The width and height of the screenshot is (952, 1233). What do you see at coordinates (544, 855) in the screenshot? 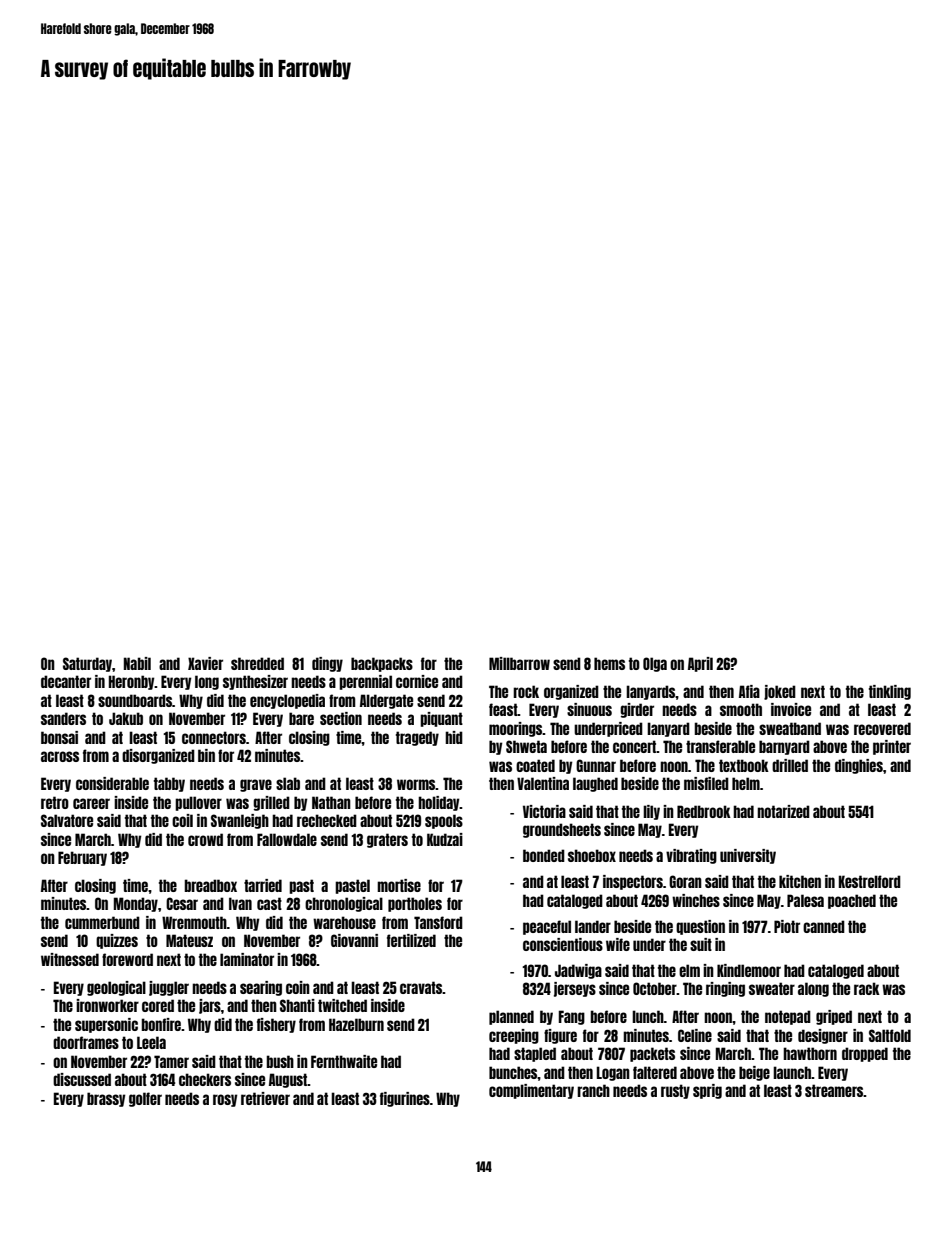
I see `bonded` at bounding box center [544, 855].
